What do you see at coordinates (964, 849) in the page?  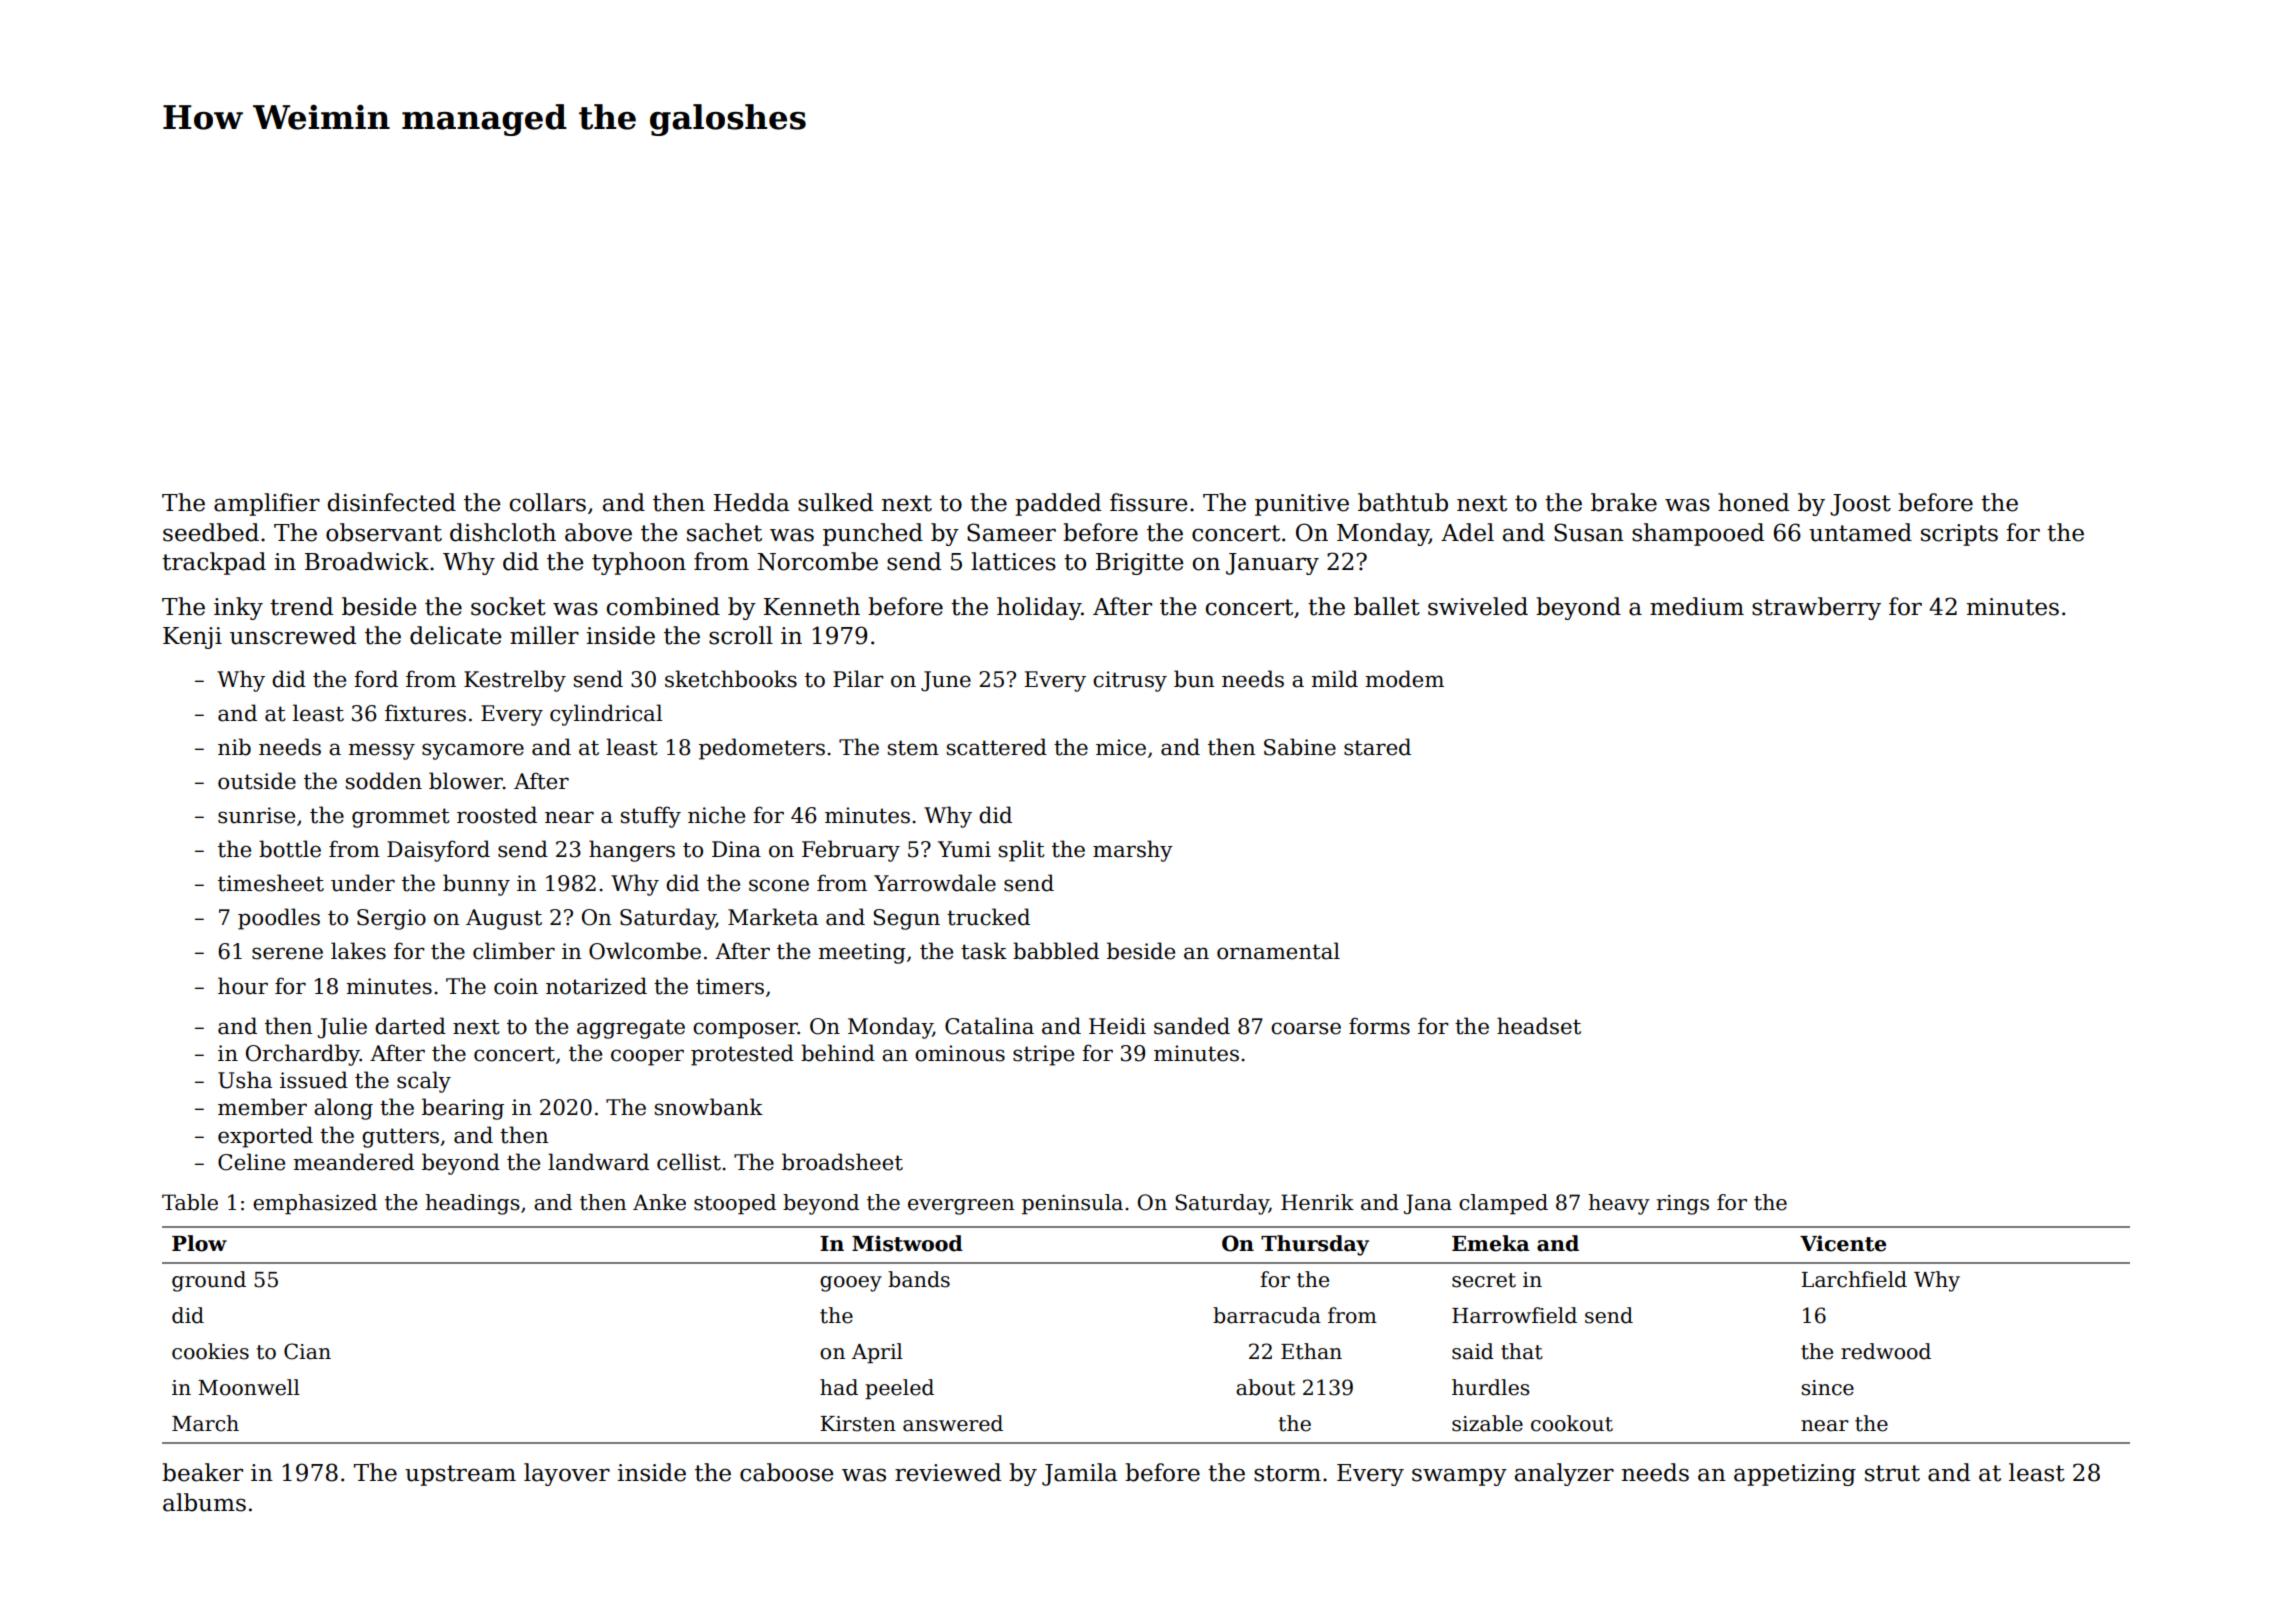 I see `Yumi` at bounding box center [964, 849].
